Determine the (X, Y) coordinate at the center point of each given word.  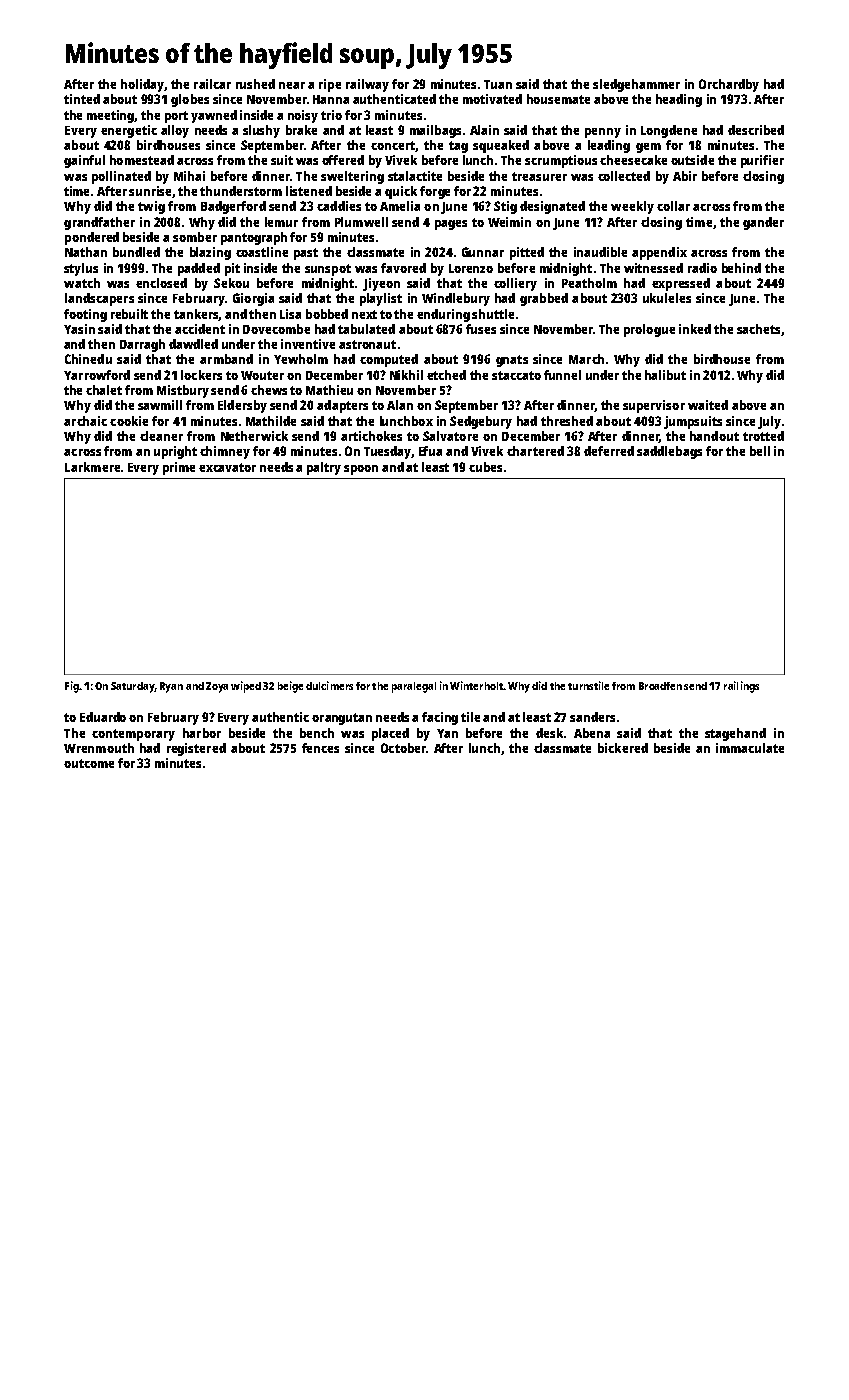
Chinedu (88, 359)
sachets (758, 329)
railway (367, 85)
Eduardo (103, 717)
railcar (212, 84)
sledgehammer (636, 85)
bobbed (327, 314)
